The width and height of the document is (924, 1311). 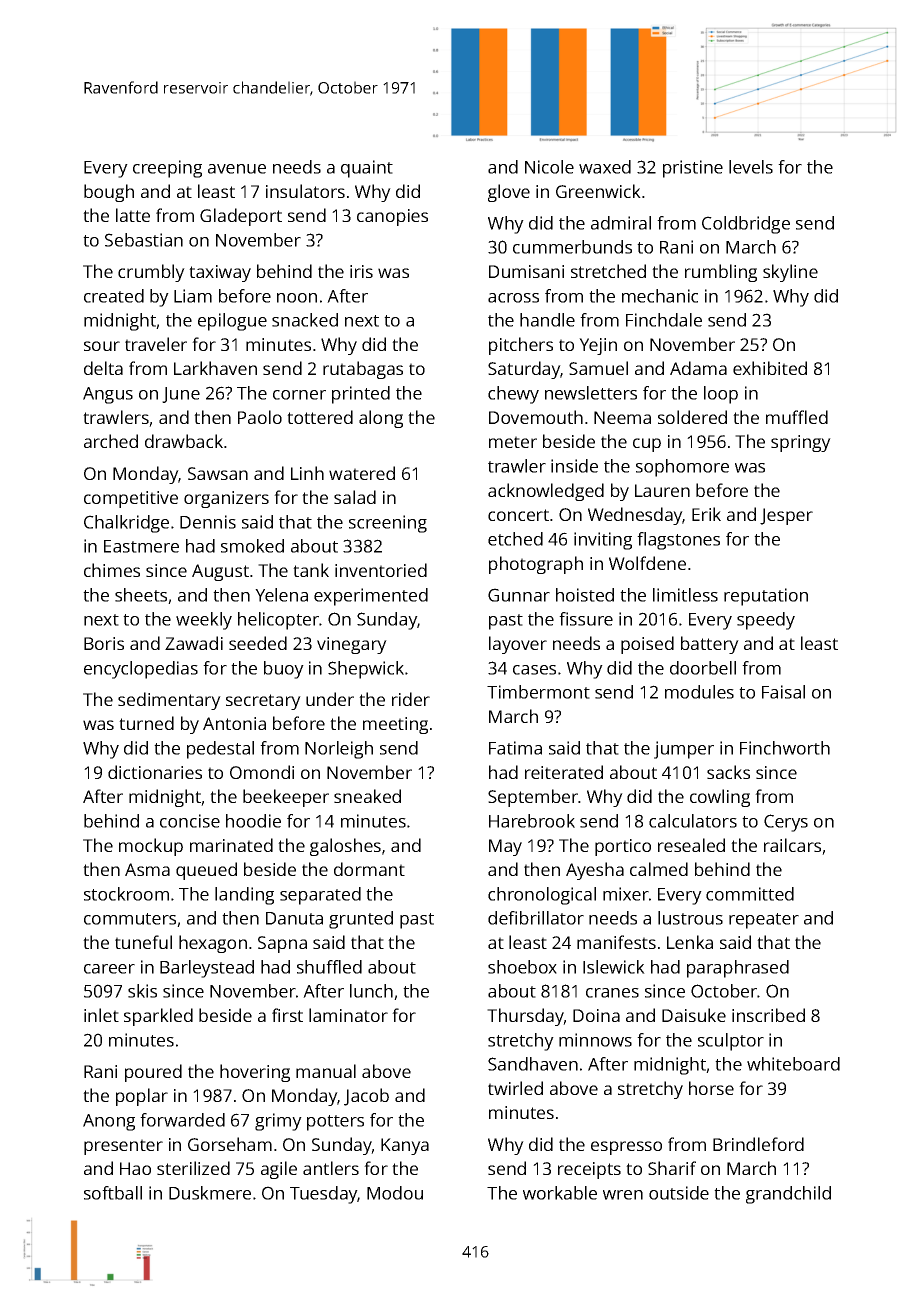 I want to click on Adama, so click(x=698, y=368).
